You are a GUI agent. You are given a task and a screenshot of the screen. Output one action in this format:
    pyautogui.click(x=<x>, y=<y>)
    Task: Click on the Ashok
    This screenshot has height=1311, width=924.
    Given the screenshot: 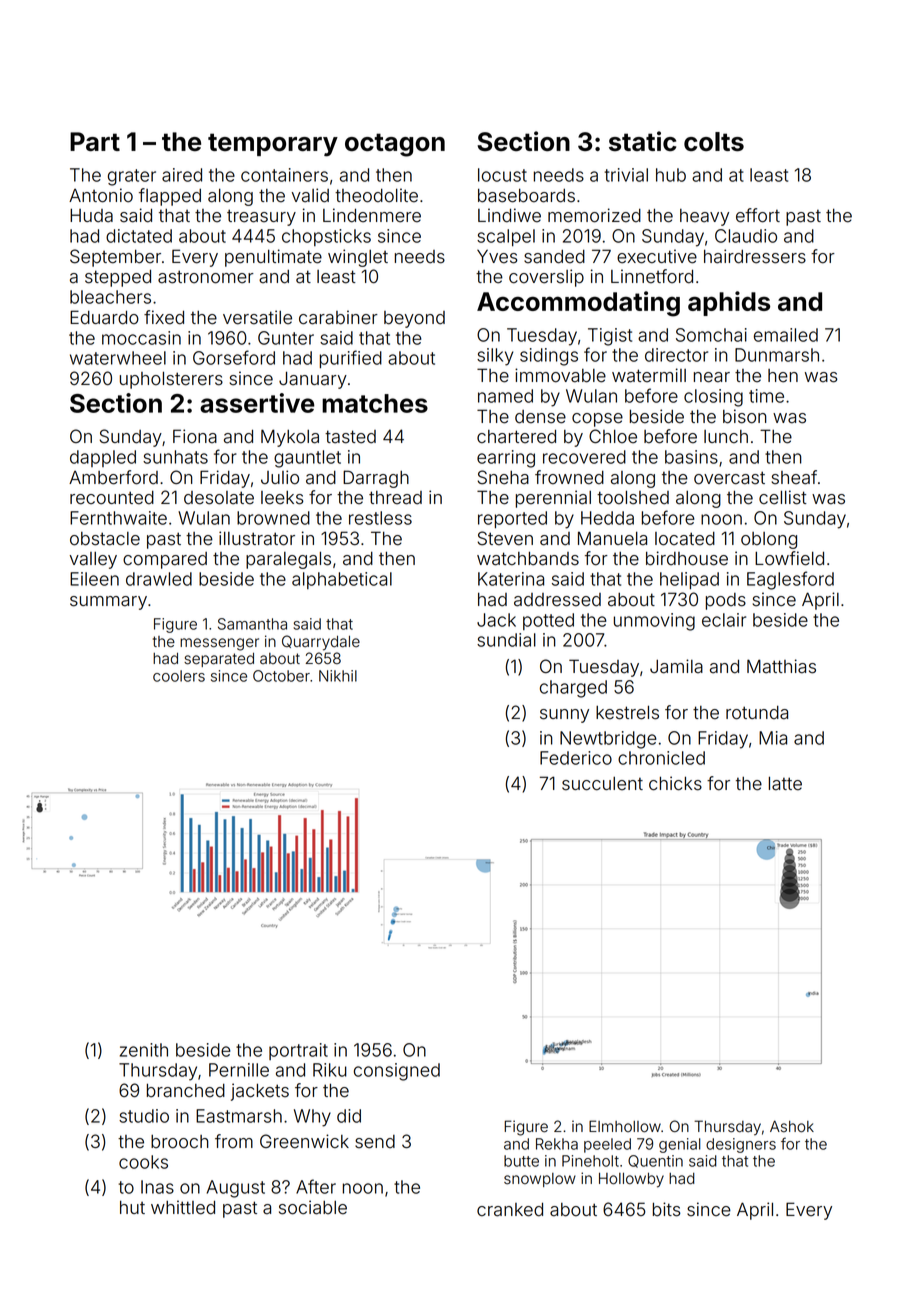 What is the action you would take?
    pyautogui.click(x=792, y=1126)
